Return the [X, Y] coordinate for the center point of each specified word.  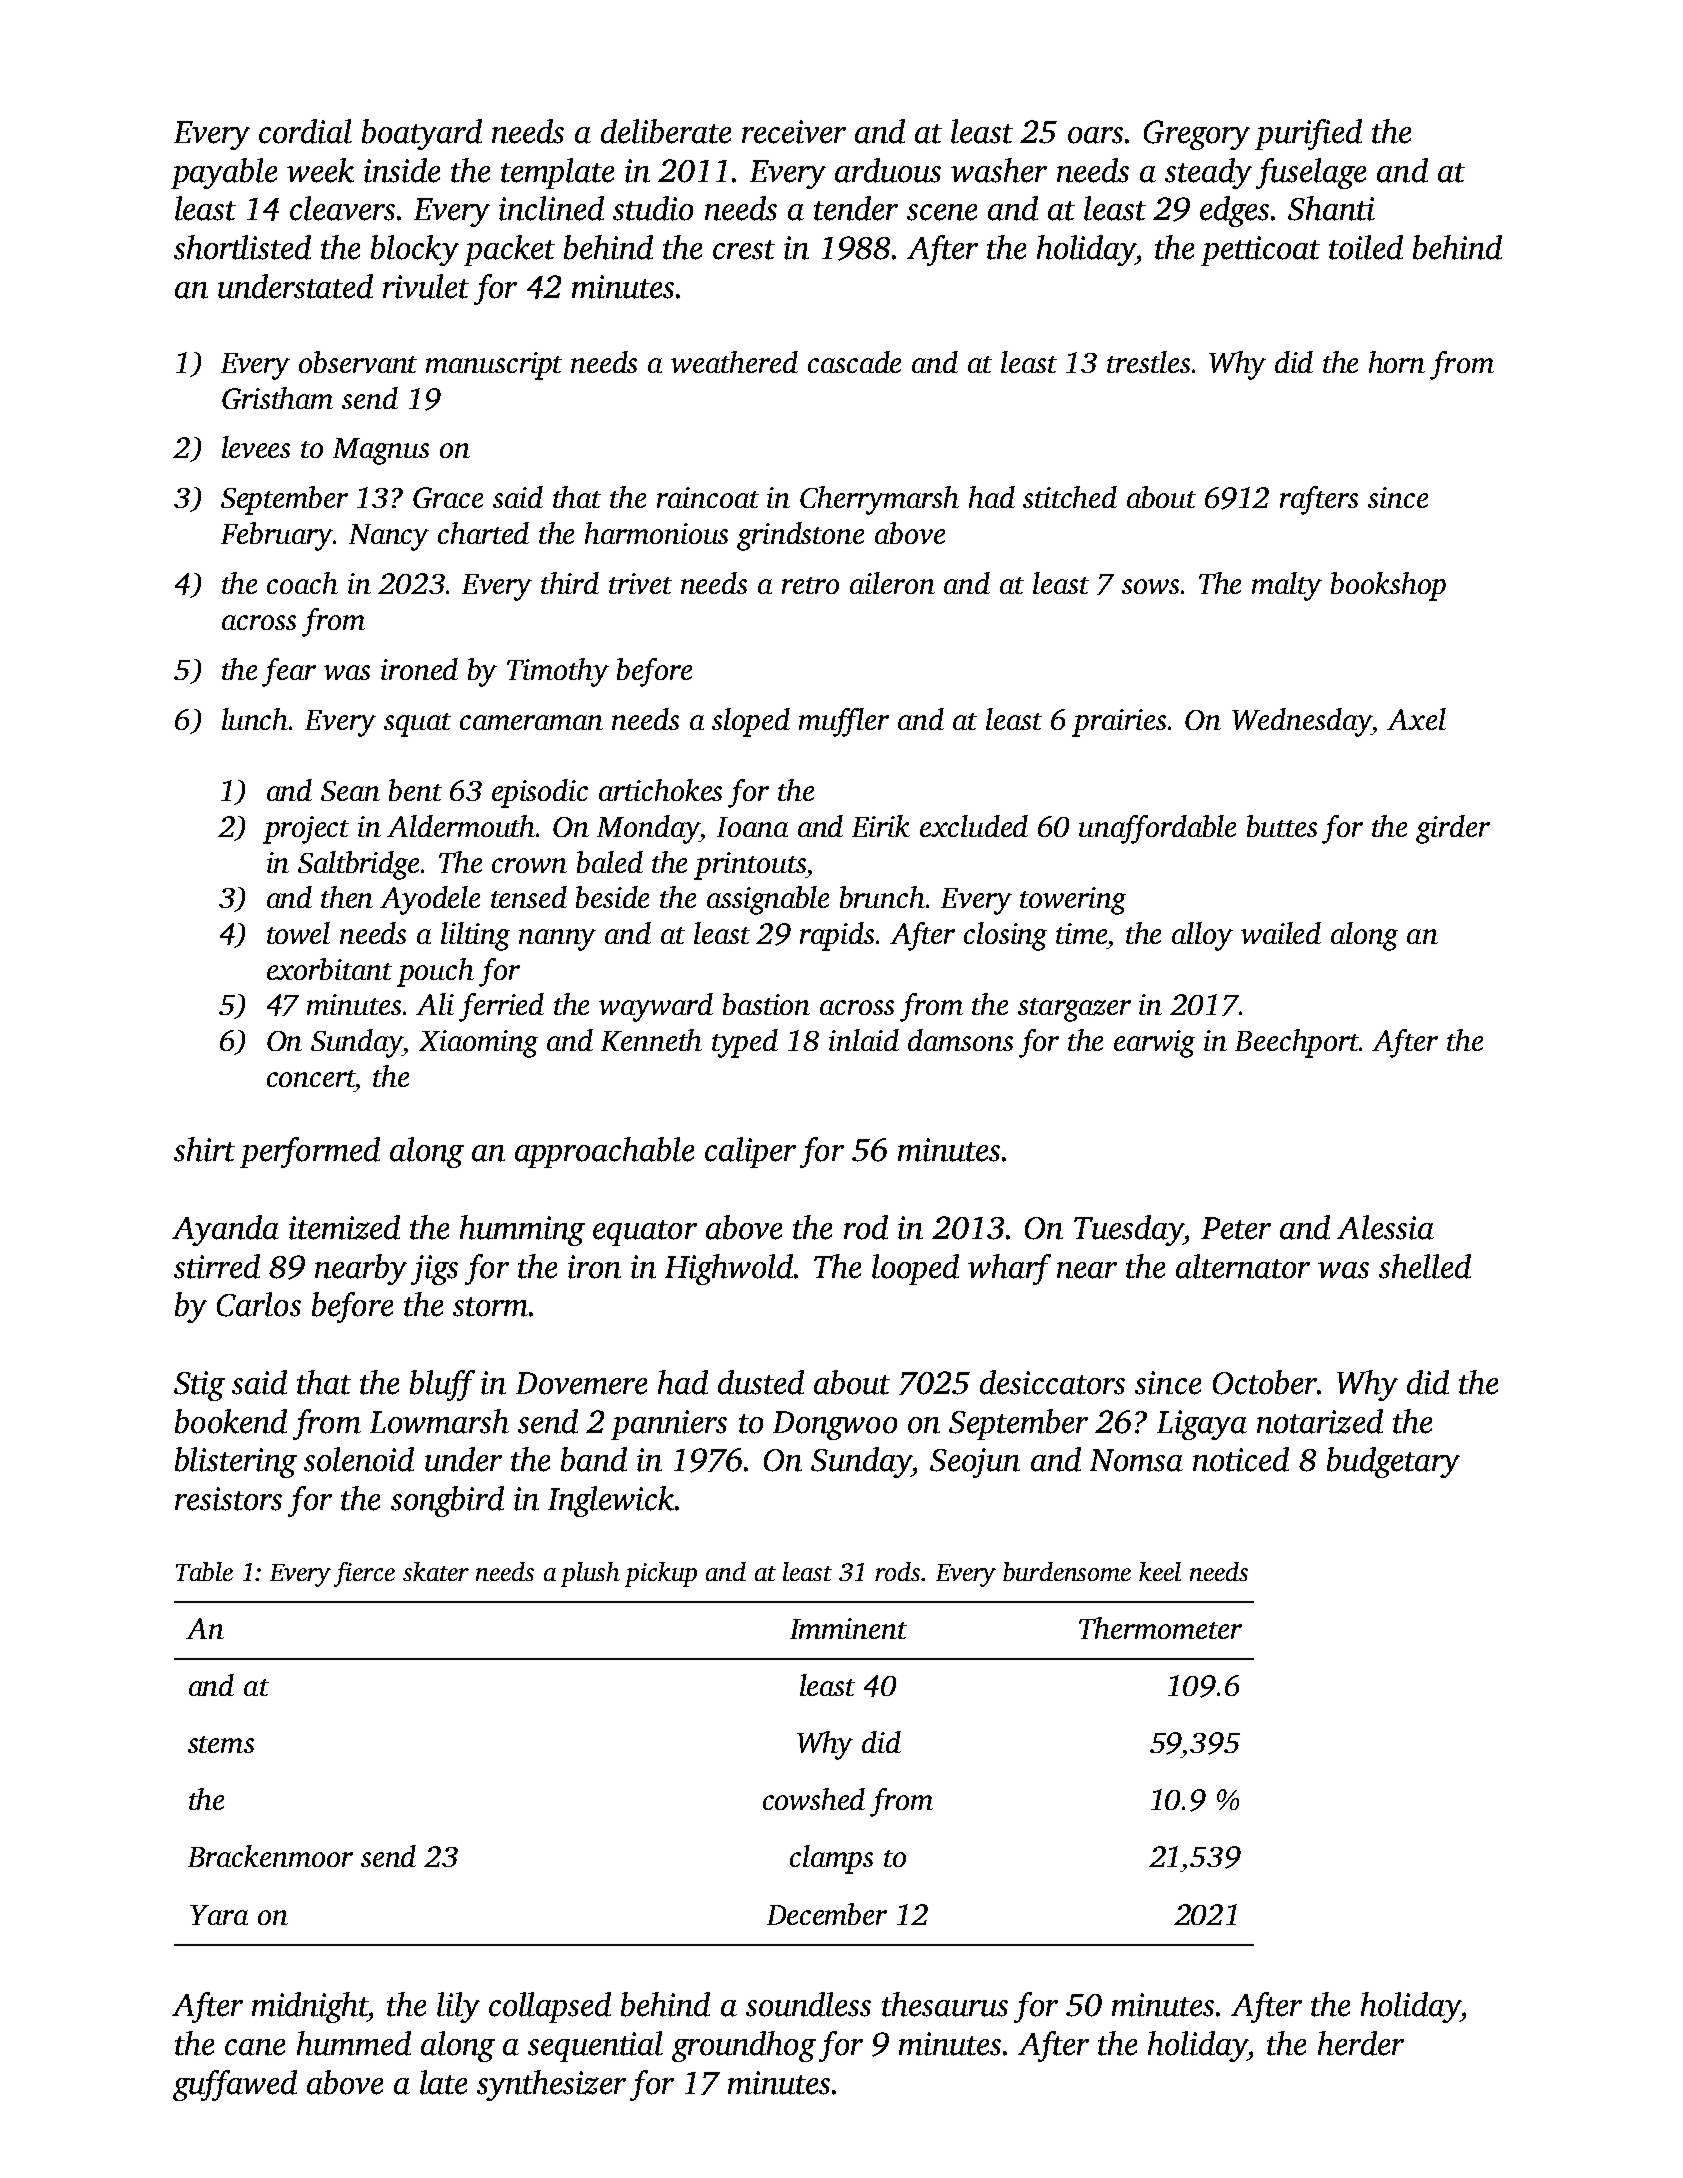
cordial [305, 131]
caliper [750, 1152]
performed [310, 1152]
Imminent [848, 1628]
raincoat [708, 497]
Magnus [381, 451]
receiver [794, 132]
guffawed [235, 2085]
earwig [1154, 1044]
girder [1453, 829]
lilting [475, 936]
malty [1287, 586]
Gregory [1197, 135]
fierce [364, 1574]
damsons [960, 1040]
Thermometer [1160, 1628]
